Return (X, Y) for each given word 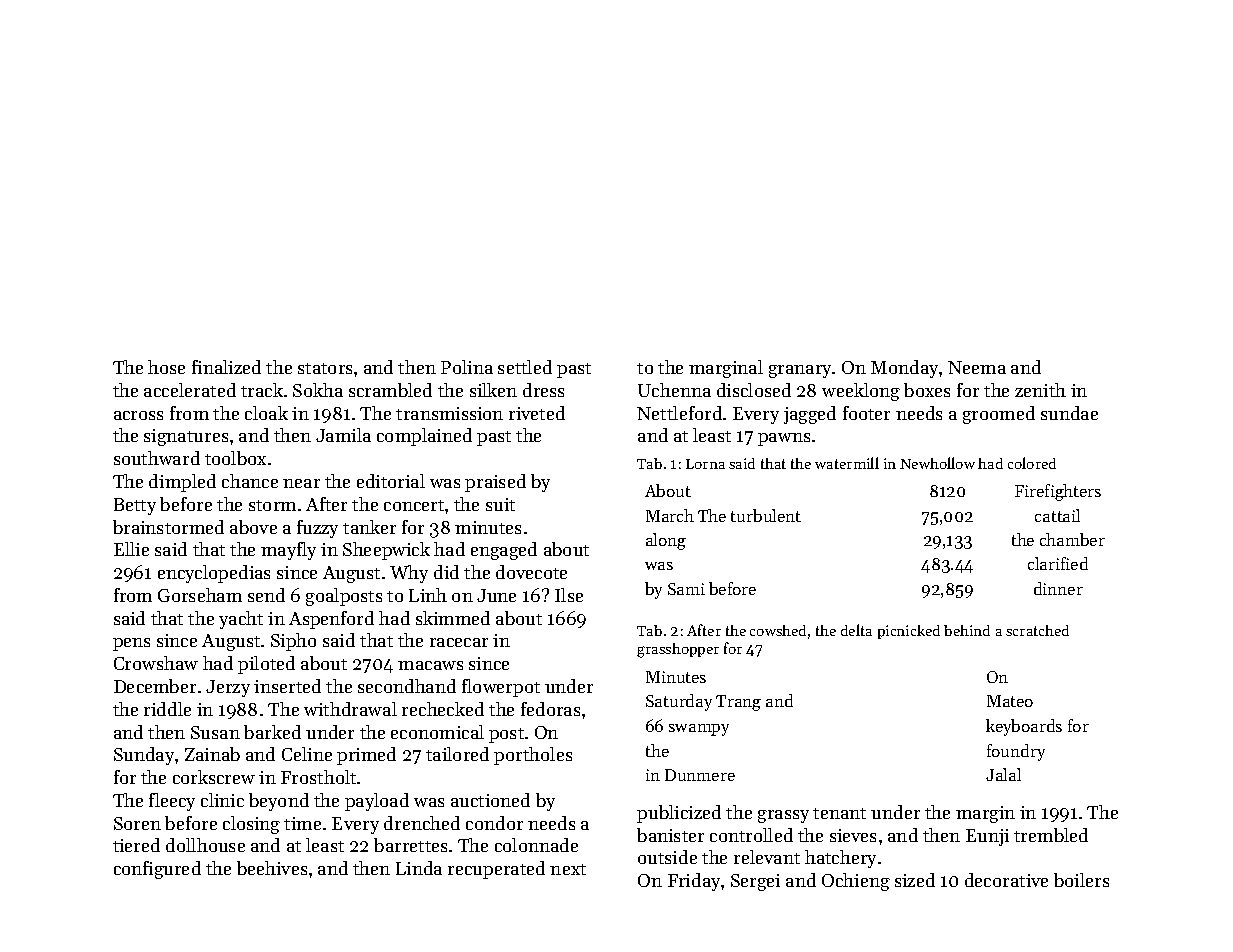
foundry (1016, 752)
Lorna (705, 464)
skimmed (453, 618)
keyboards (1024, 727)
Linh (428, 595)
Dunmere (700, 775)
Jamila (343, 435)
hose (166, 367)
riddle (167, 709)
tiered (136, 845)
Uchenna (674, 390)
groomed (999, 415)
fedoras (550, 709)
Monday (904, 369)
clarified (1058, 563)
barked (272, 732)
